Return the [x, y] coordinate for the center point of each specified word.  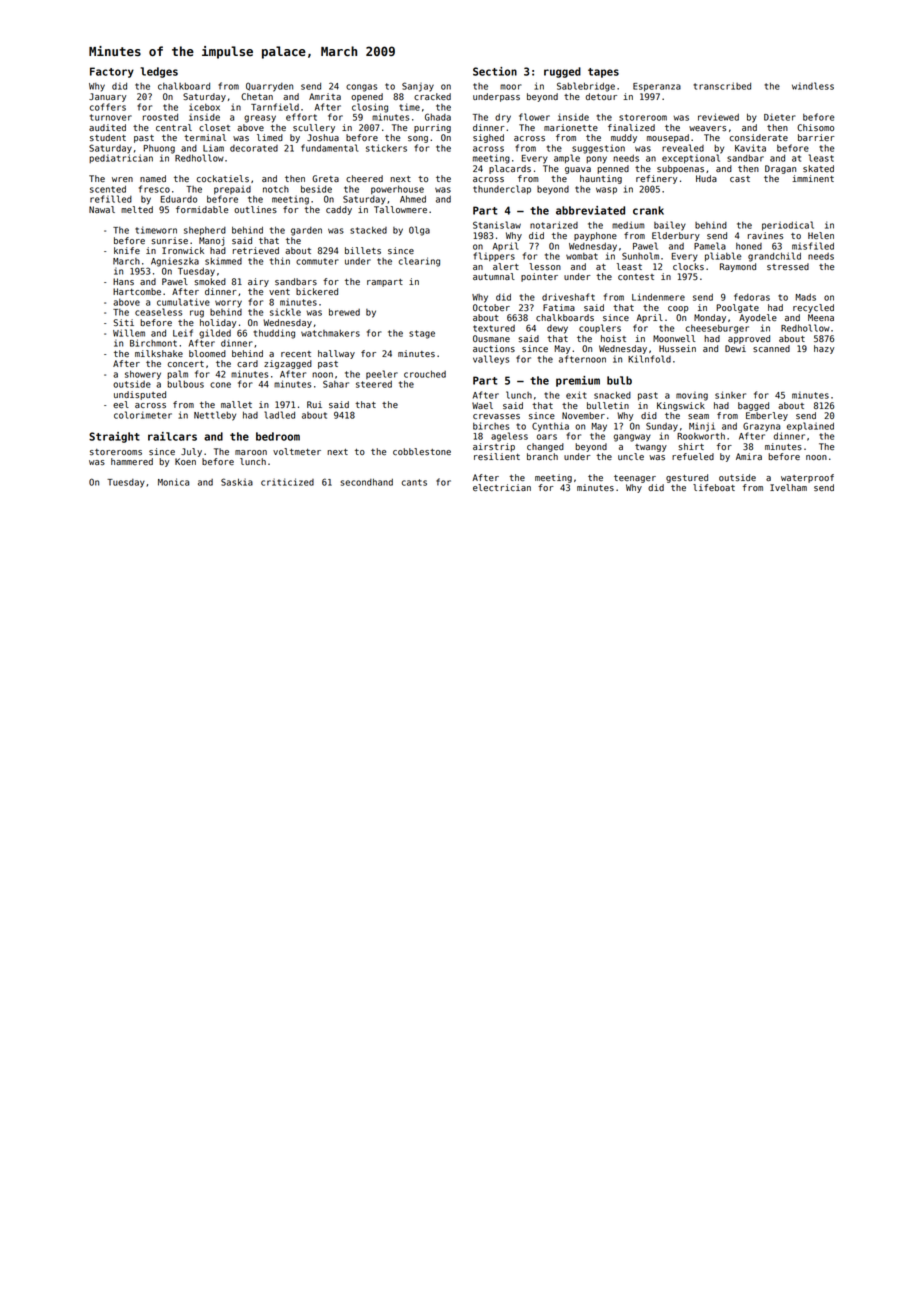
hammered [132, 461]
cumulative [183, 302]
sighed [488, 138]
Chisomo [815, 127]
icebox [204, 107]
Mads [805, 297]
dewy [557, 329]
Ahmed [413, 199]
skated [818, 168]
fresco [154, 189]
